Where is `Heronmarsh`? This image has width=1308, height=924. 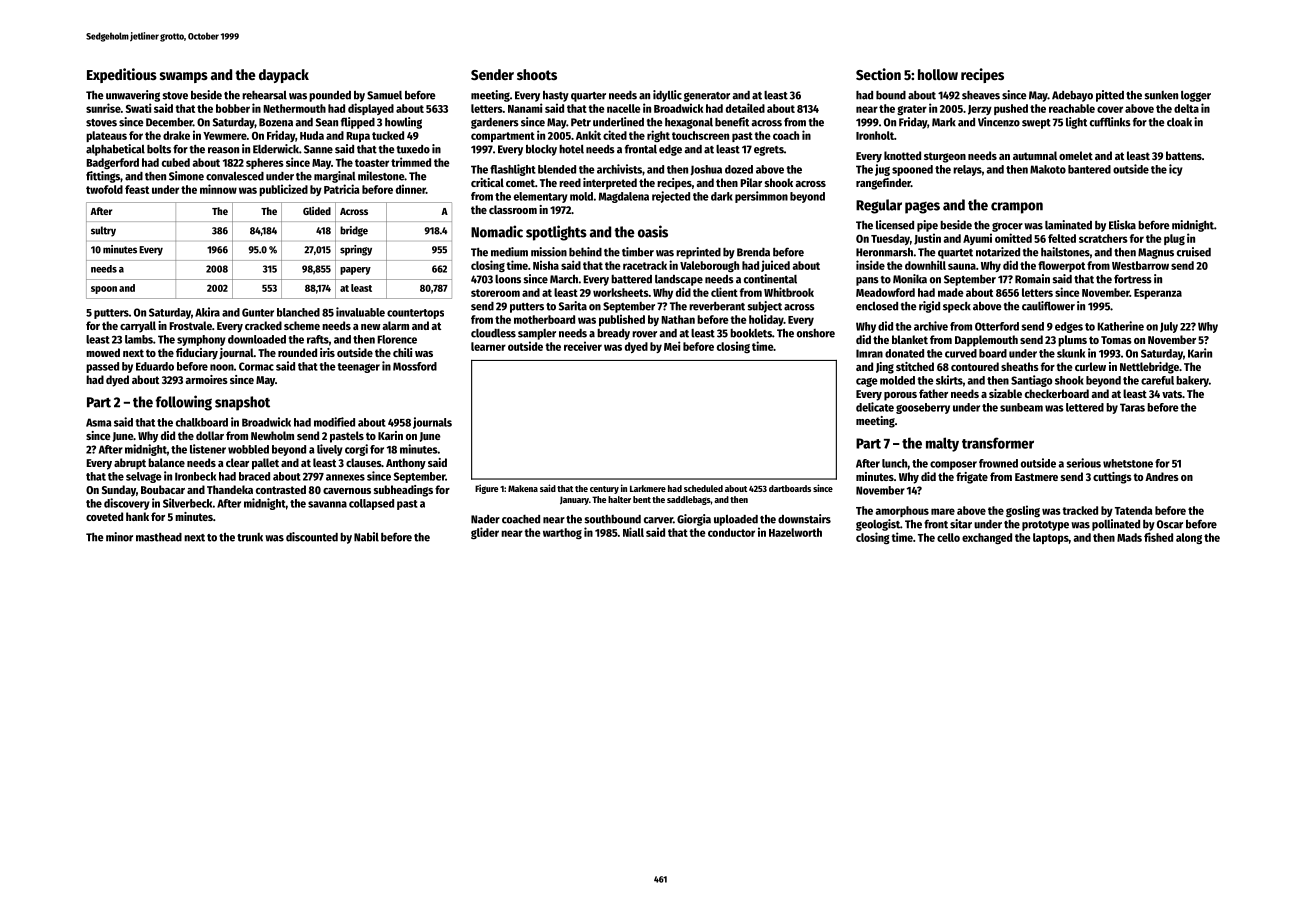
Heronmarsh is located at coordinates (884, 252).
